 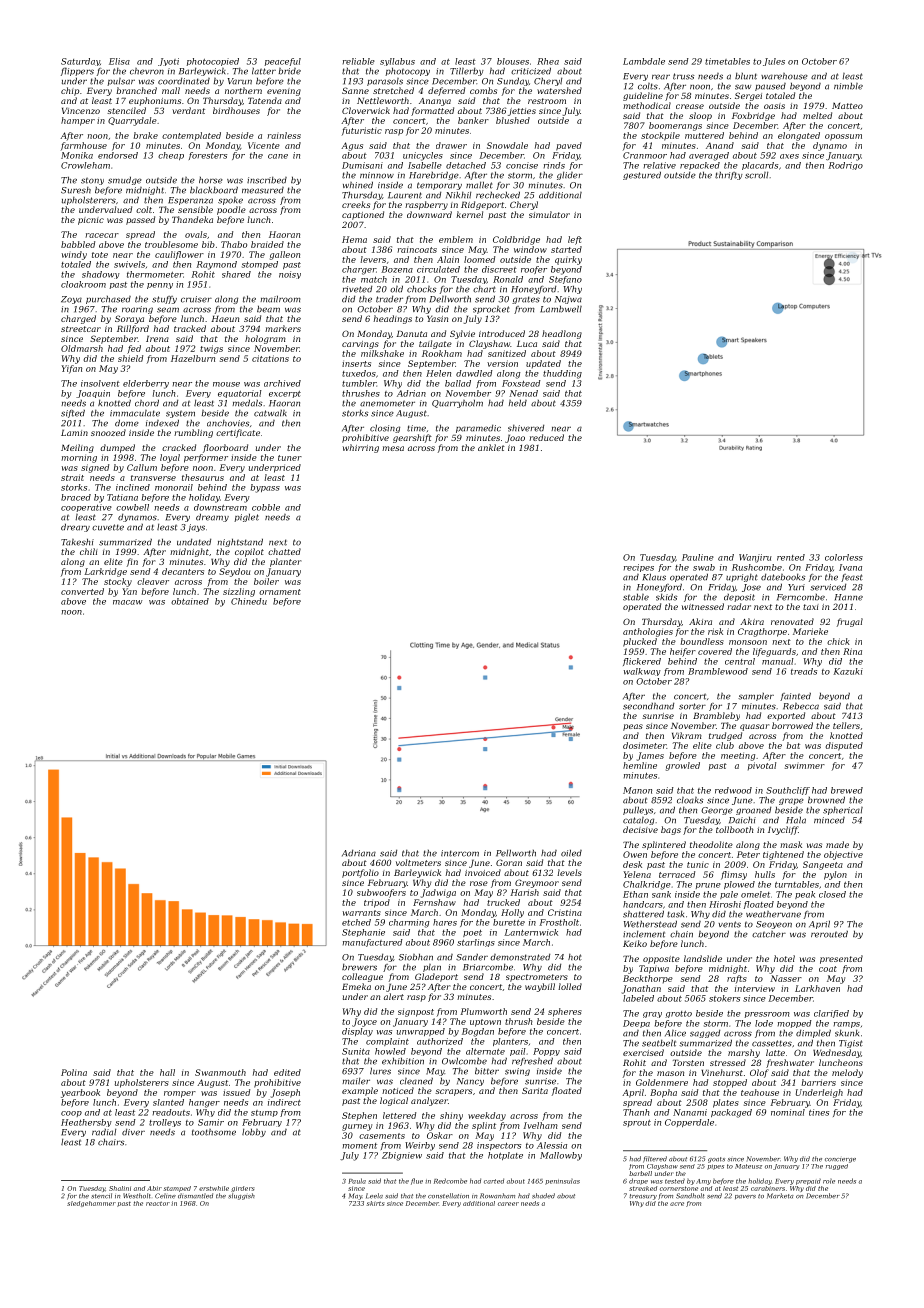 I want to click on riveted, so click(x=357, y=289).
